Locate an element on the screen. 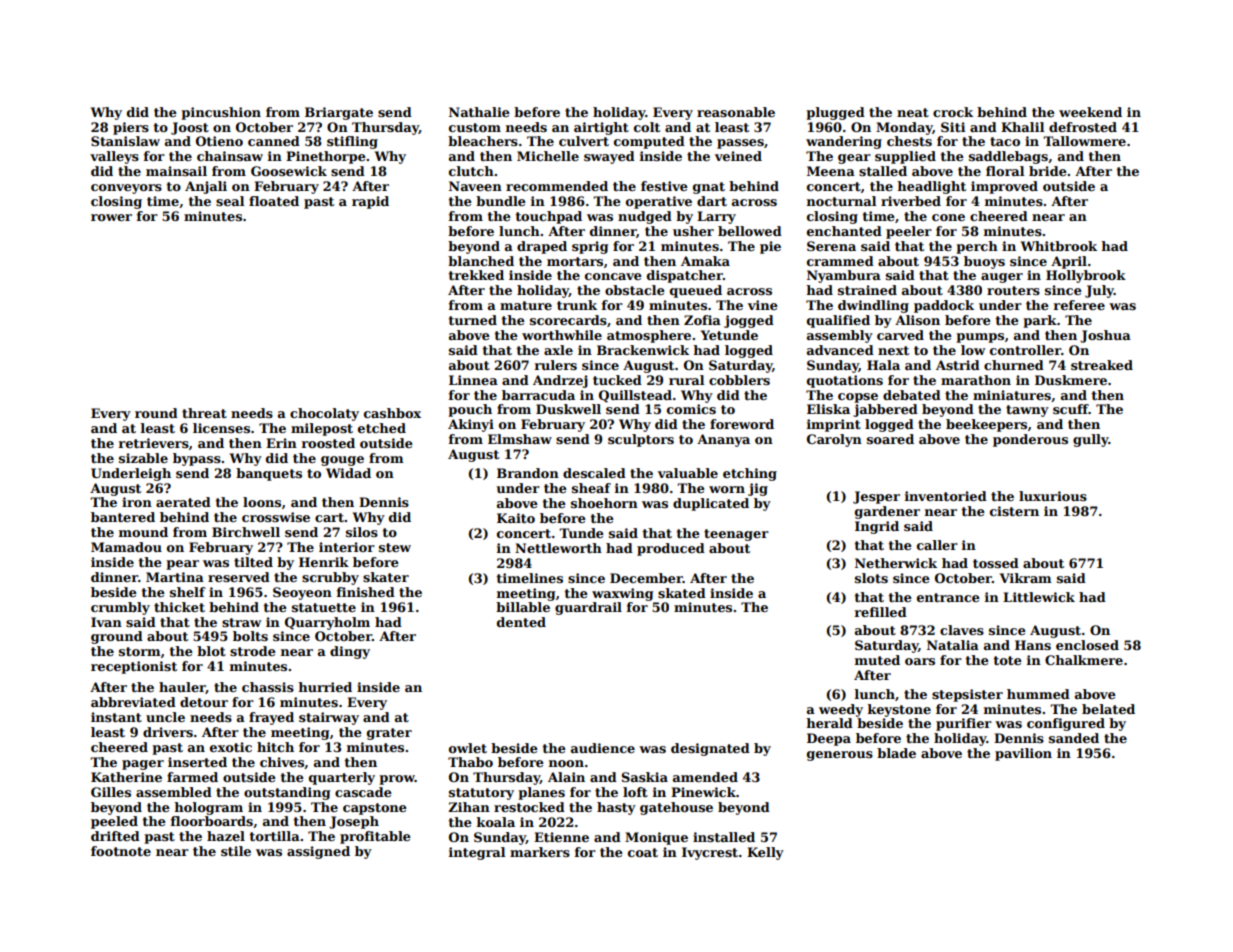 Image resolution: width=1233 pixels, height=952 pixels. teenager is located at coordinates (736, 535).
